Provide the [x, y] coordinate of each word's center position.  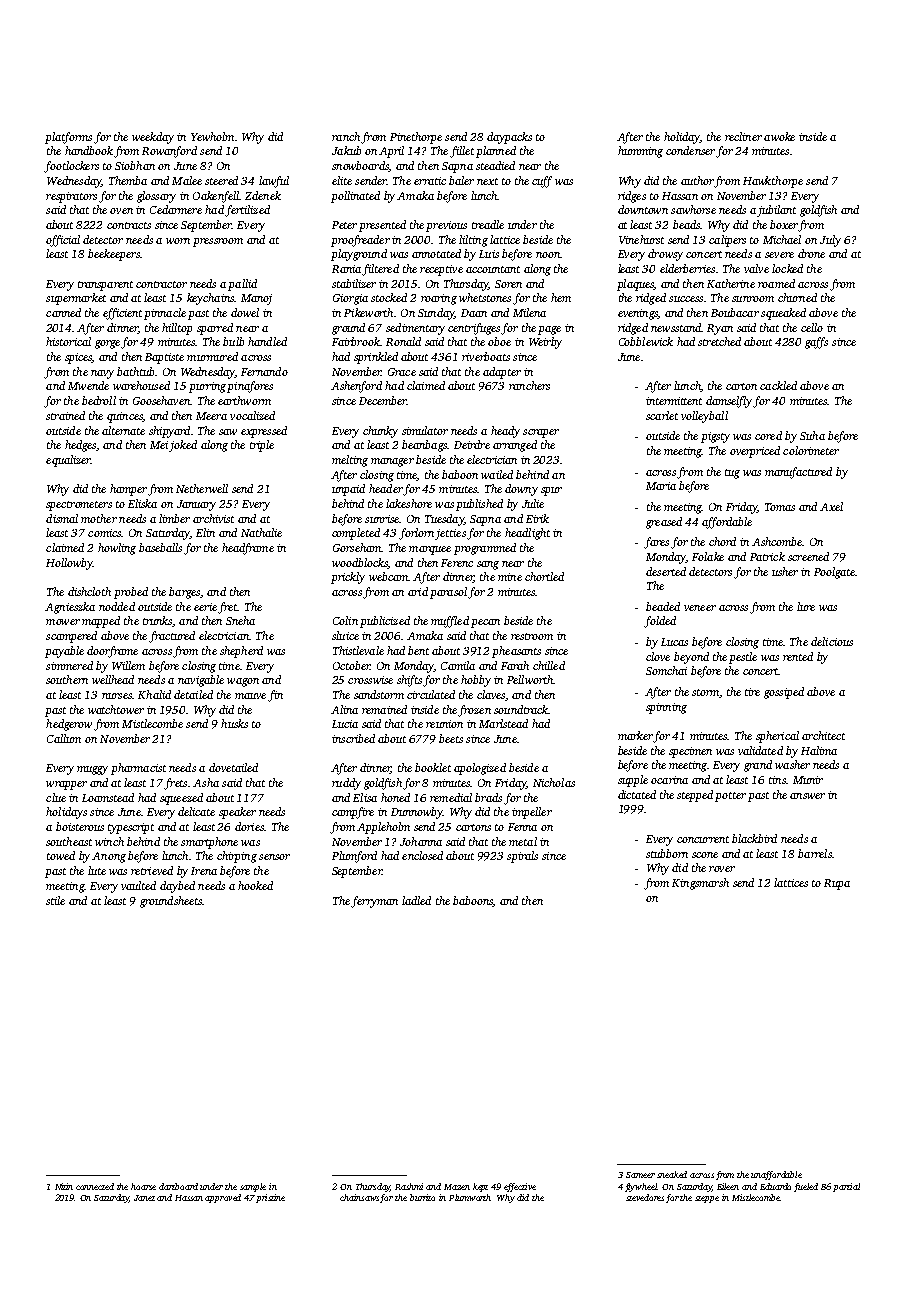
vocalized [252, 415]
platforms [68, 138]
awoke [779, 136]
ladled [416, 900]
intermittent [674, 401]
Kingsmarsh [700, 884]
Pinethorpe [416, 138]
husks [234, 723]
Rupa [837, 884]
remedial [451, 797]
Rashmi [409, 1186]
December [383, 400]
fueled [806, 1187]
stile [55, 900]
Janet [144, 1198]
